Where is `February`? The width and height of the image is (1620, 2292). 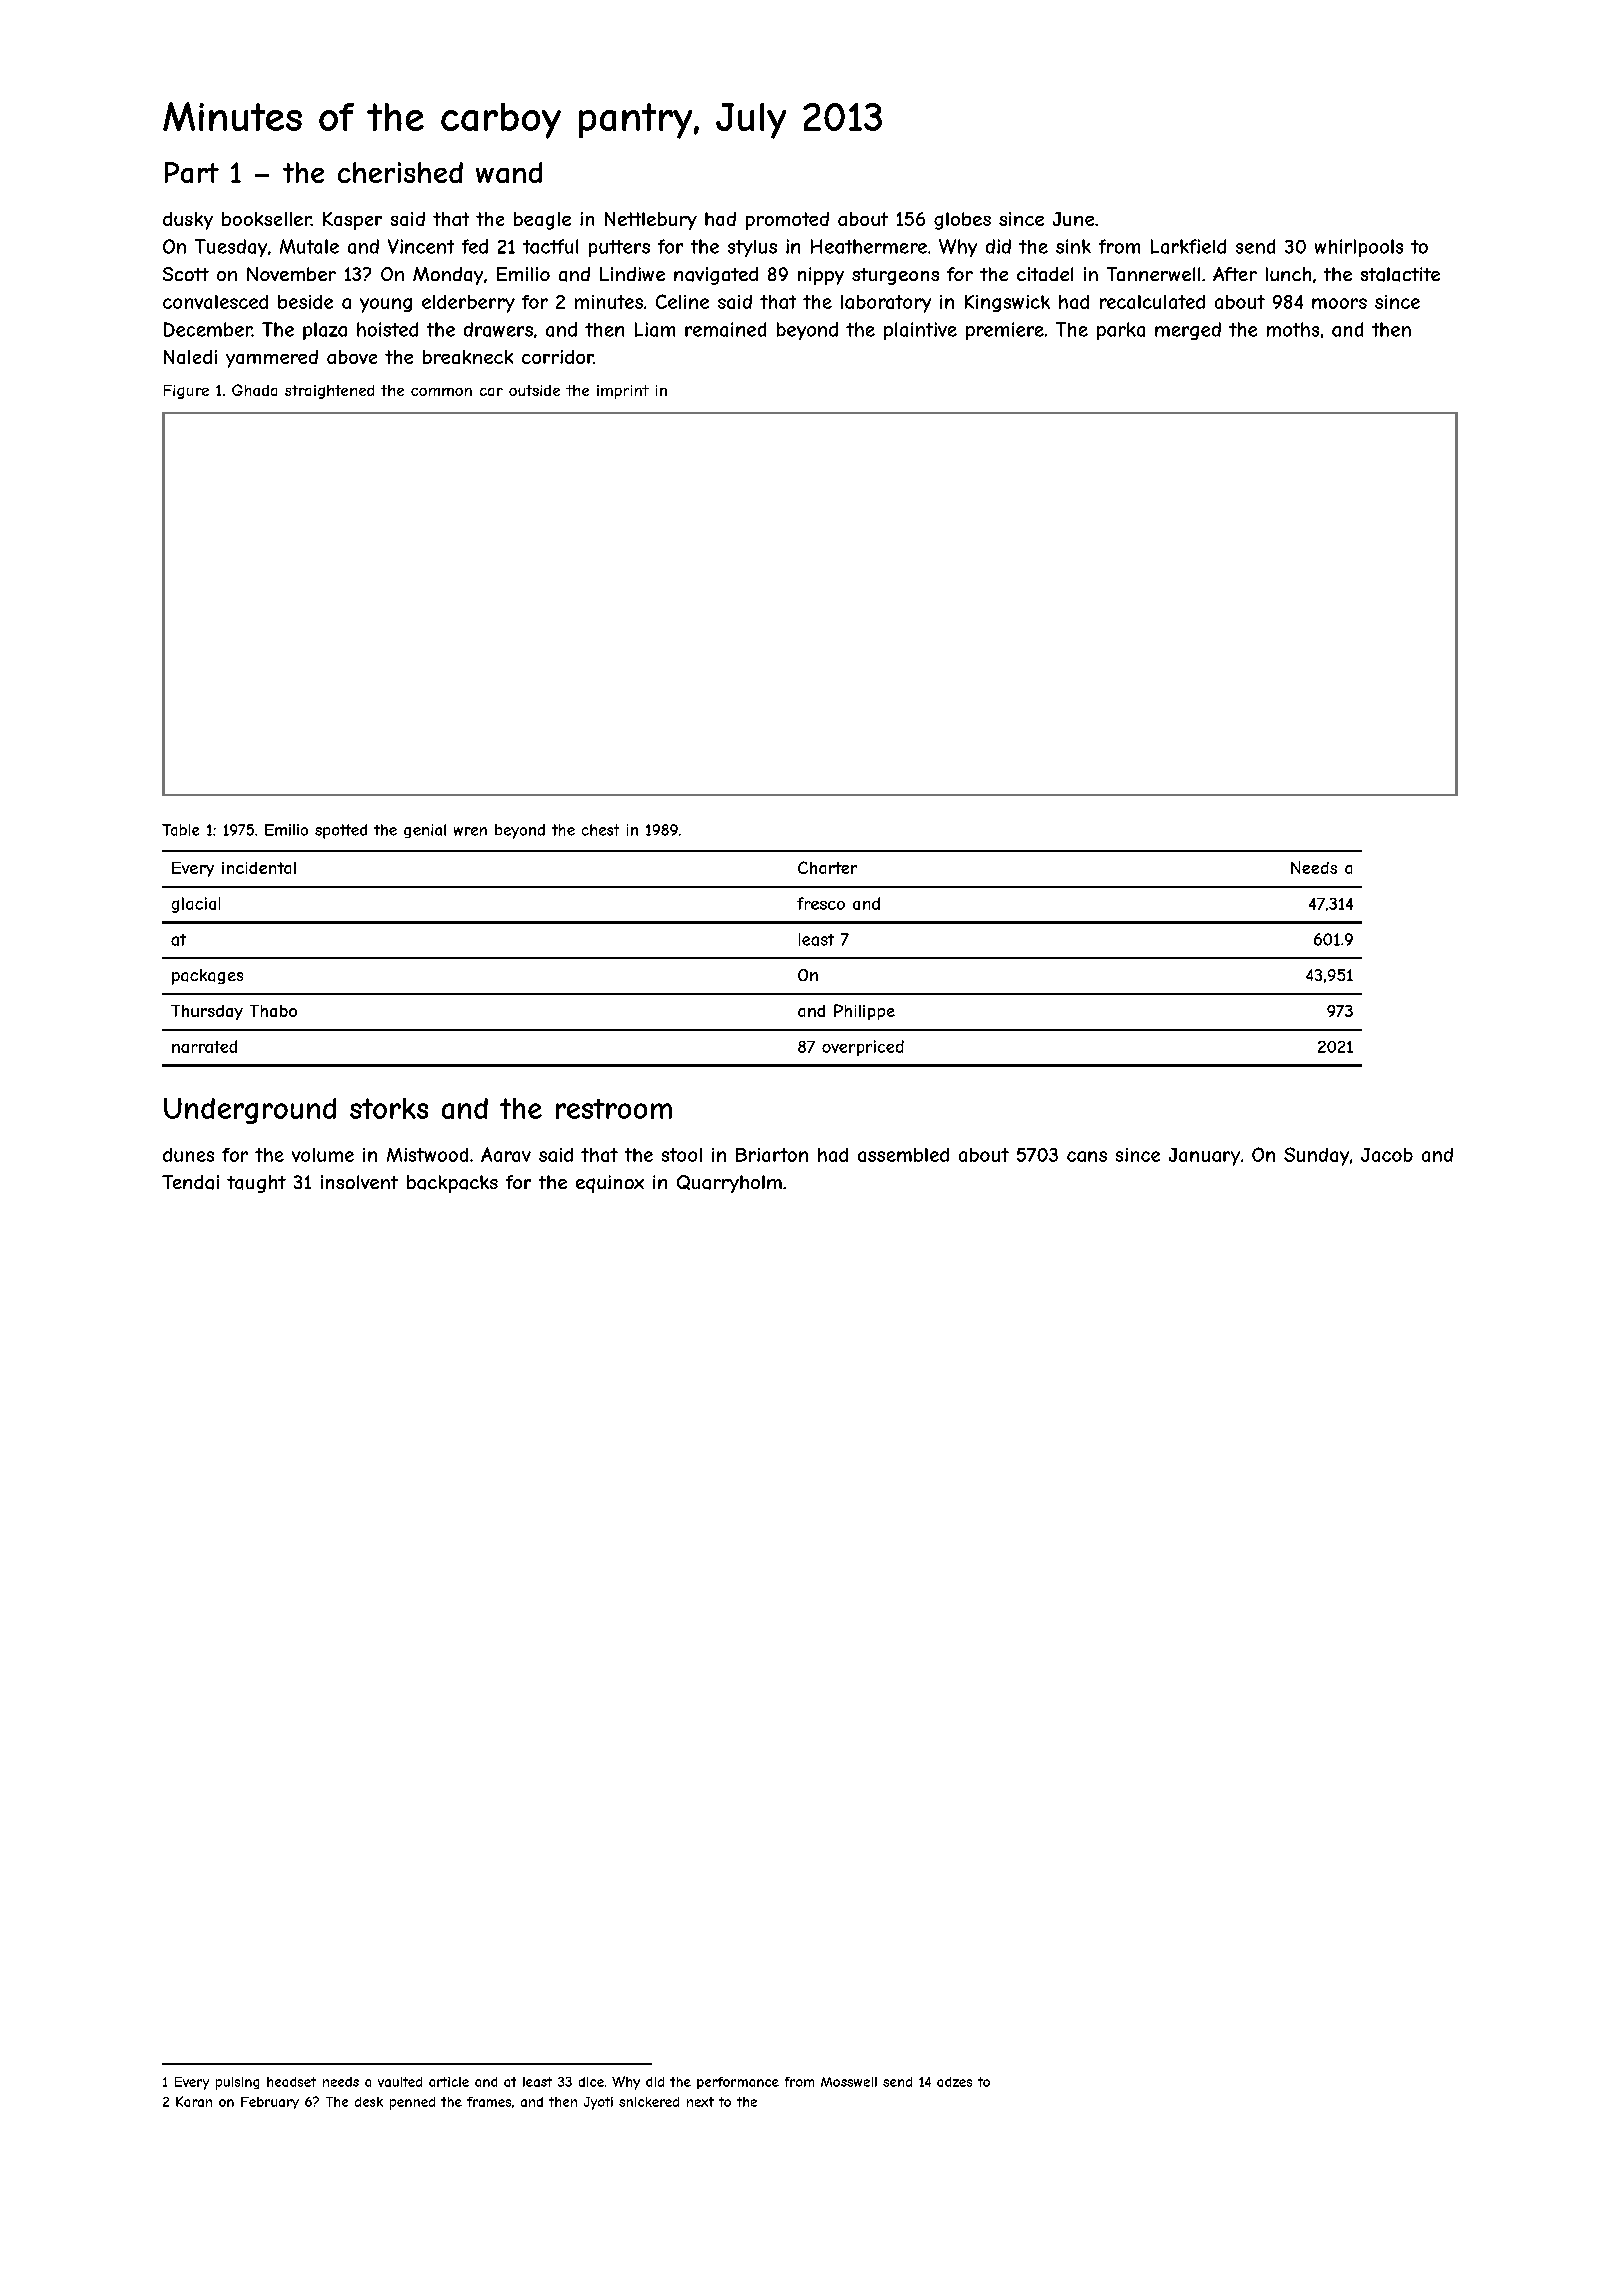 February is located at coordinates (270, 2103).
